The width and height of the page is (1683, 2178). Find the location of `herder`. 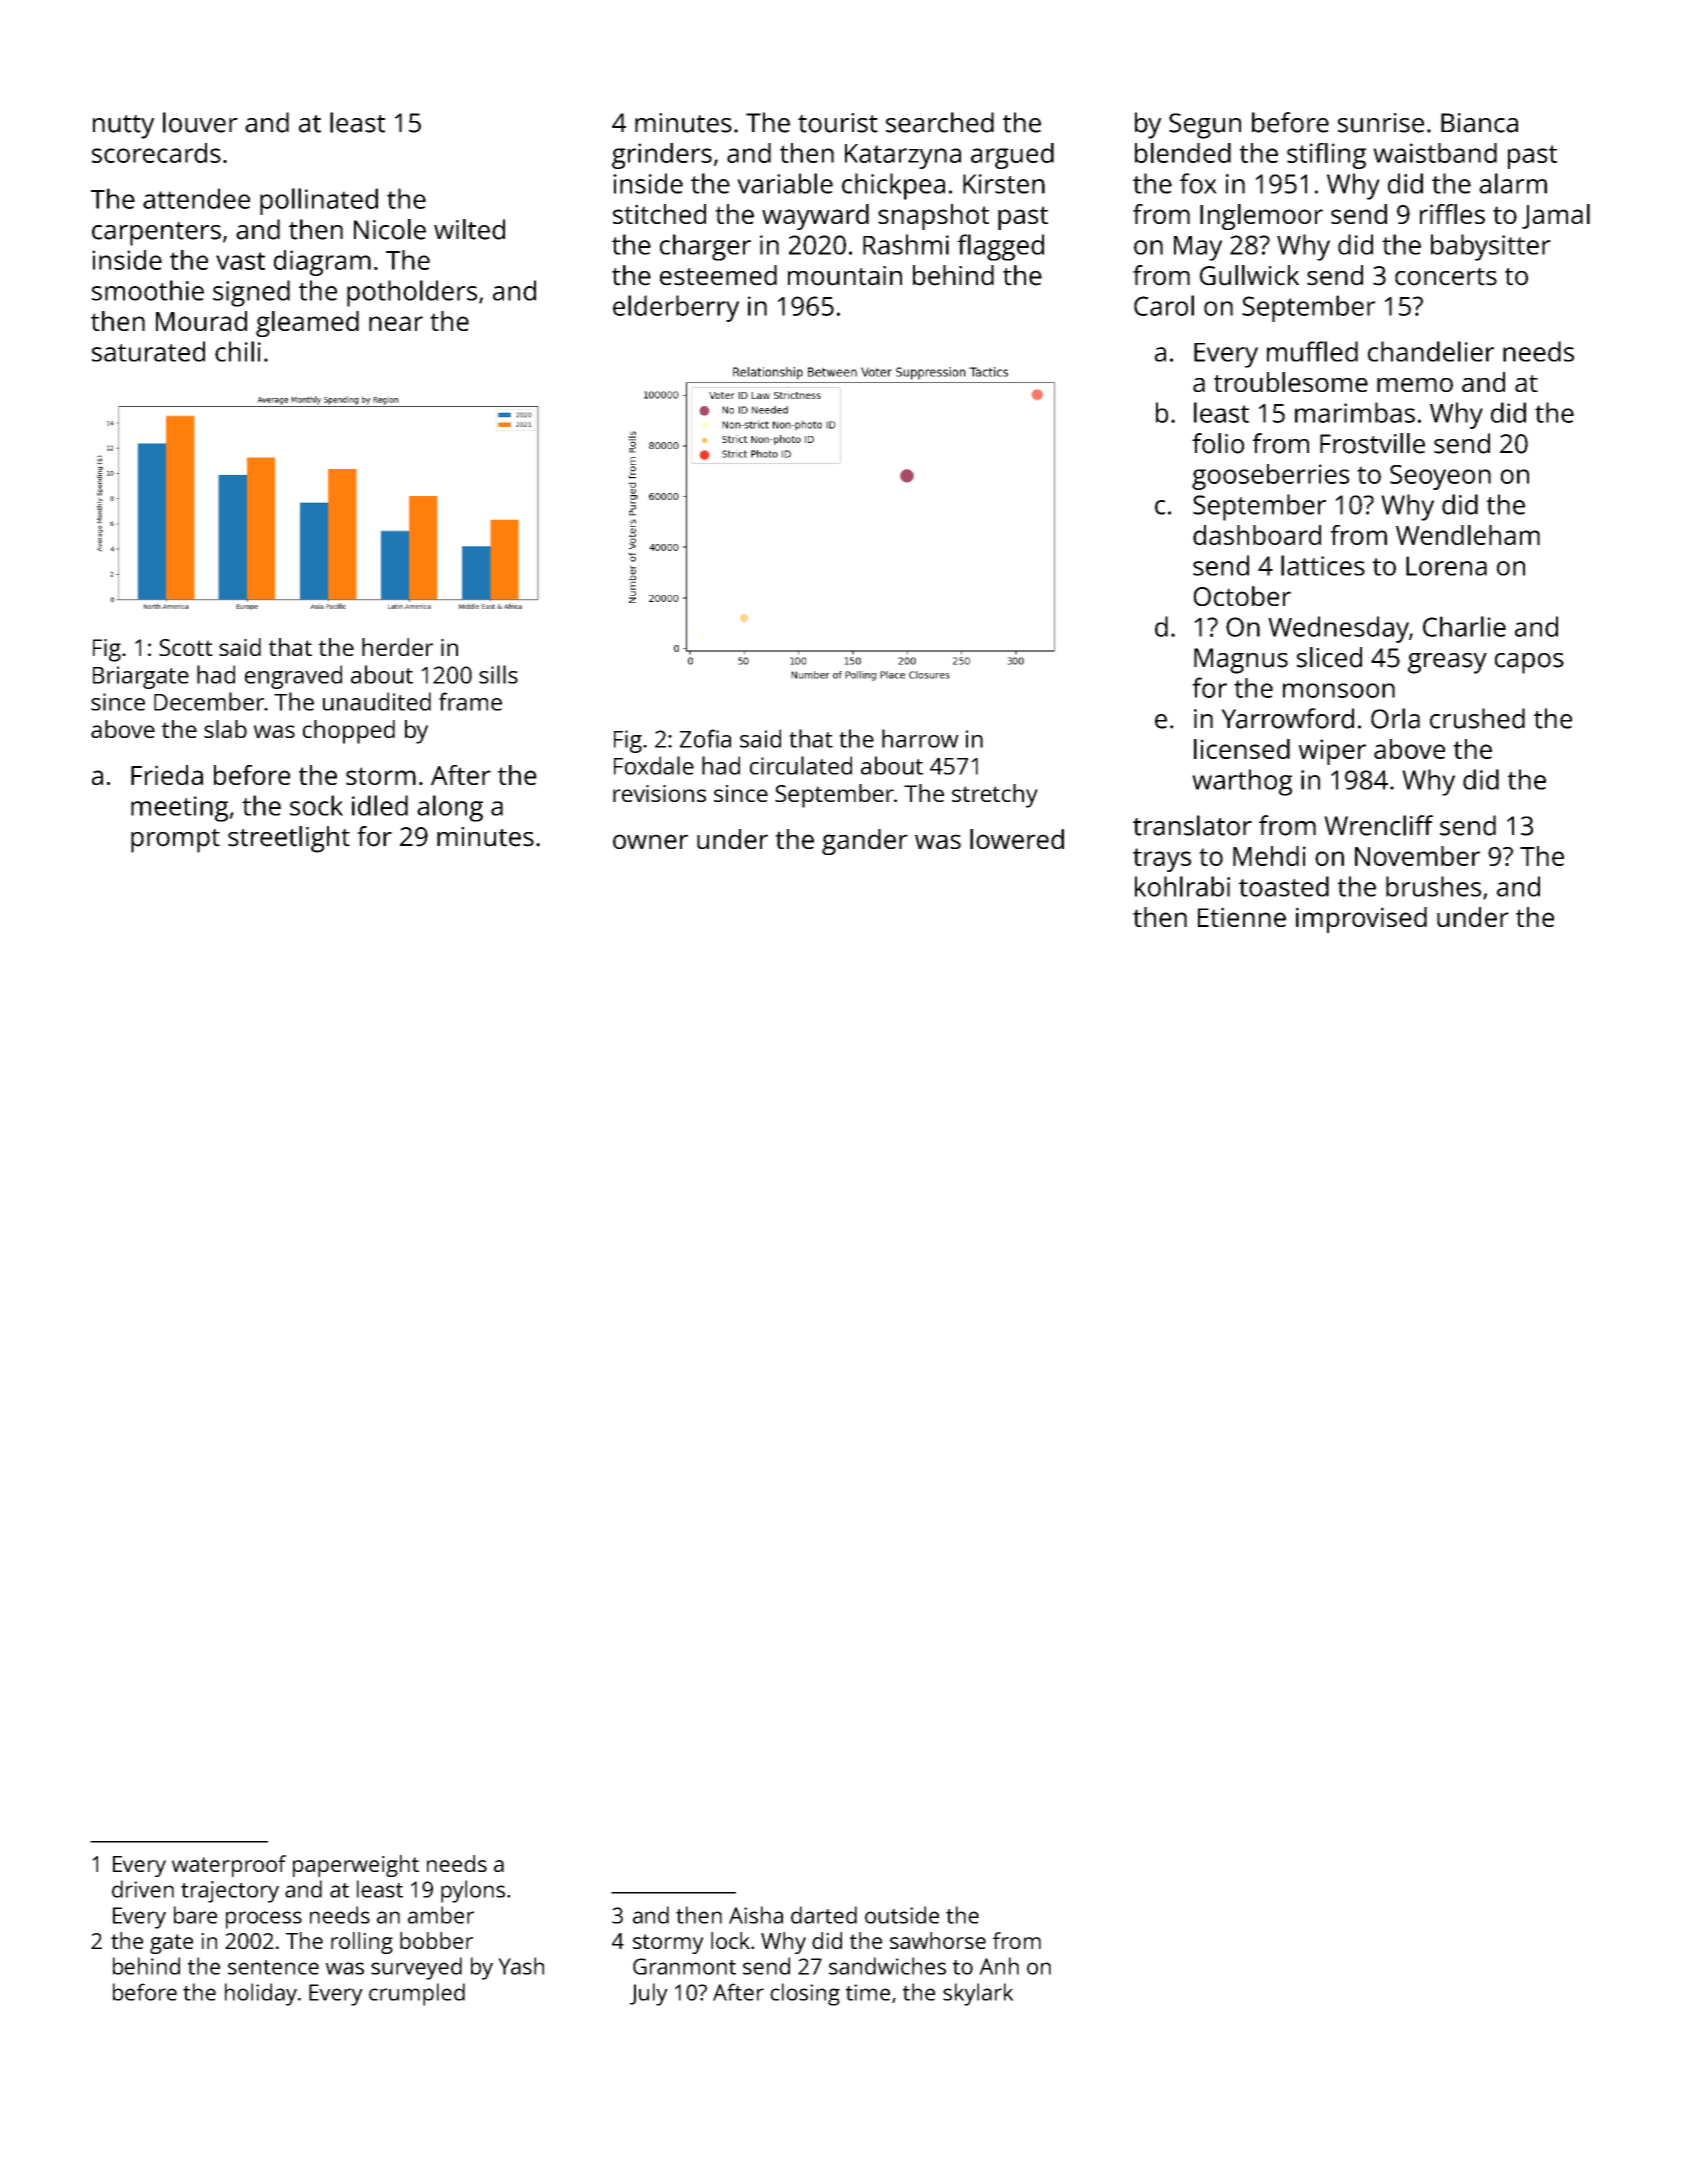

herder is located at coordinates (397, 647).
